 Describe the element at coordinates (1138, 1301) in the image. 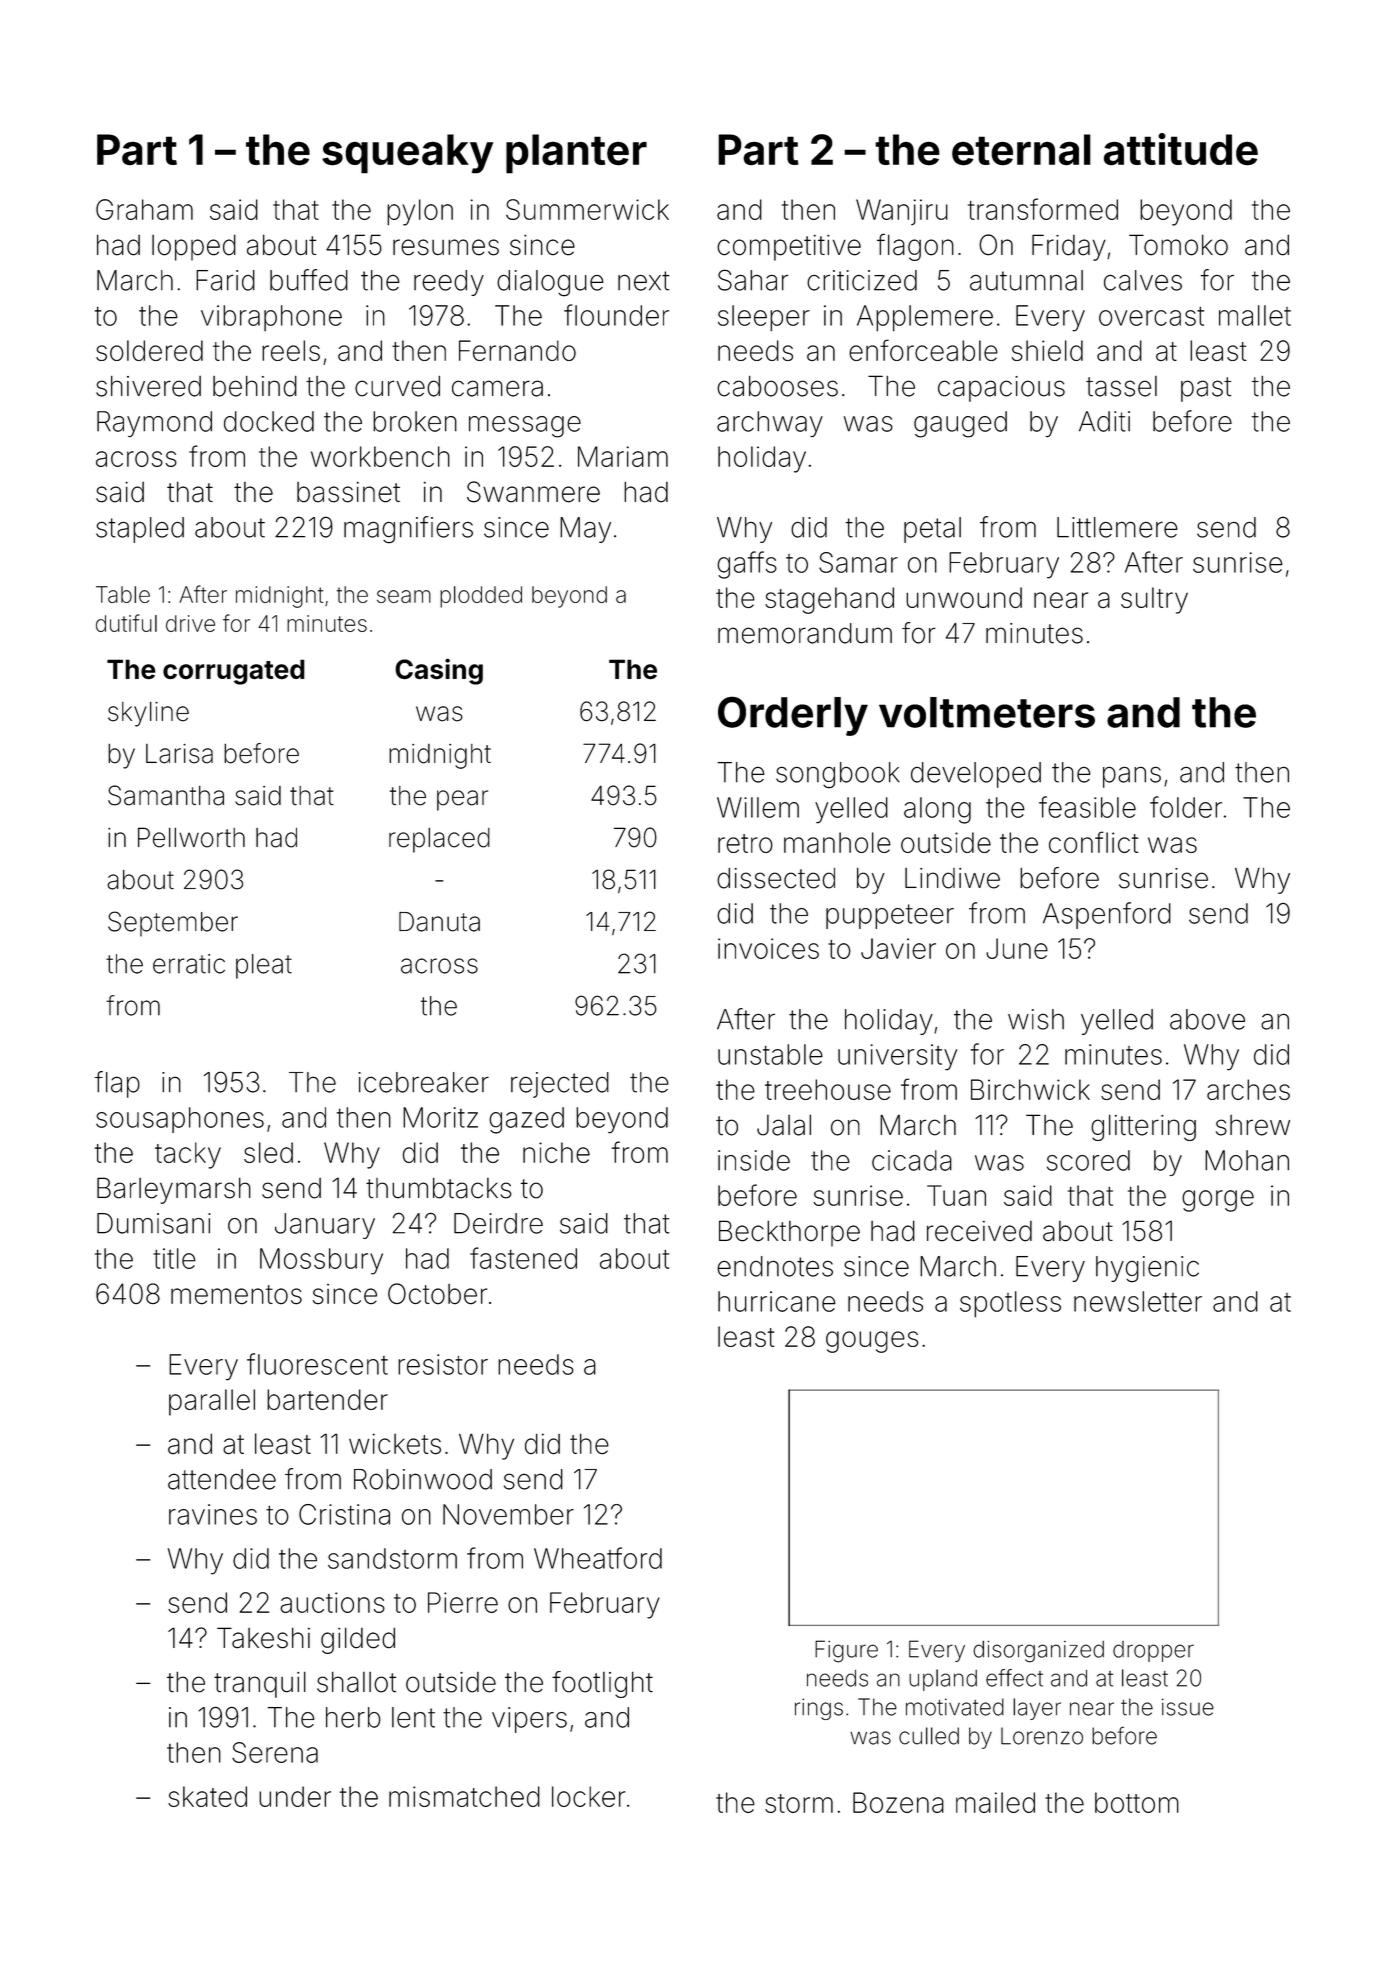

I see `newsletter` at that location.
